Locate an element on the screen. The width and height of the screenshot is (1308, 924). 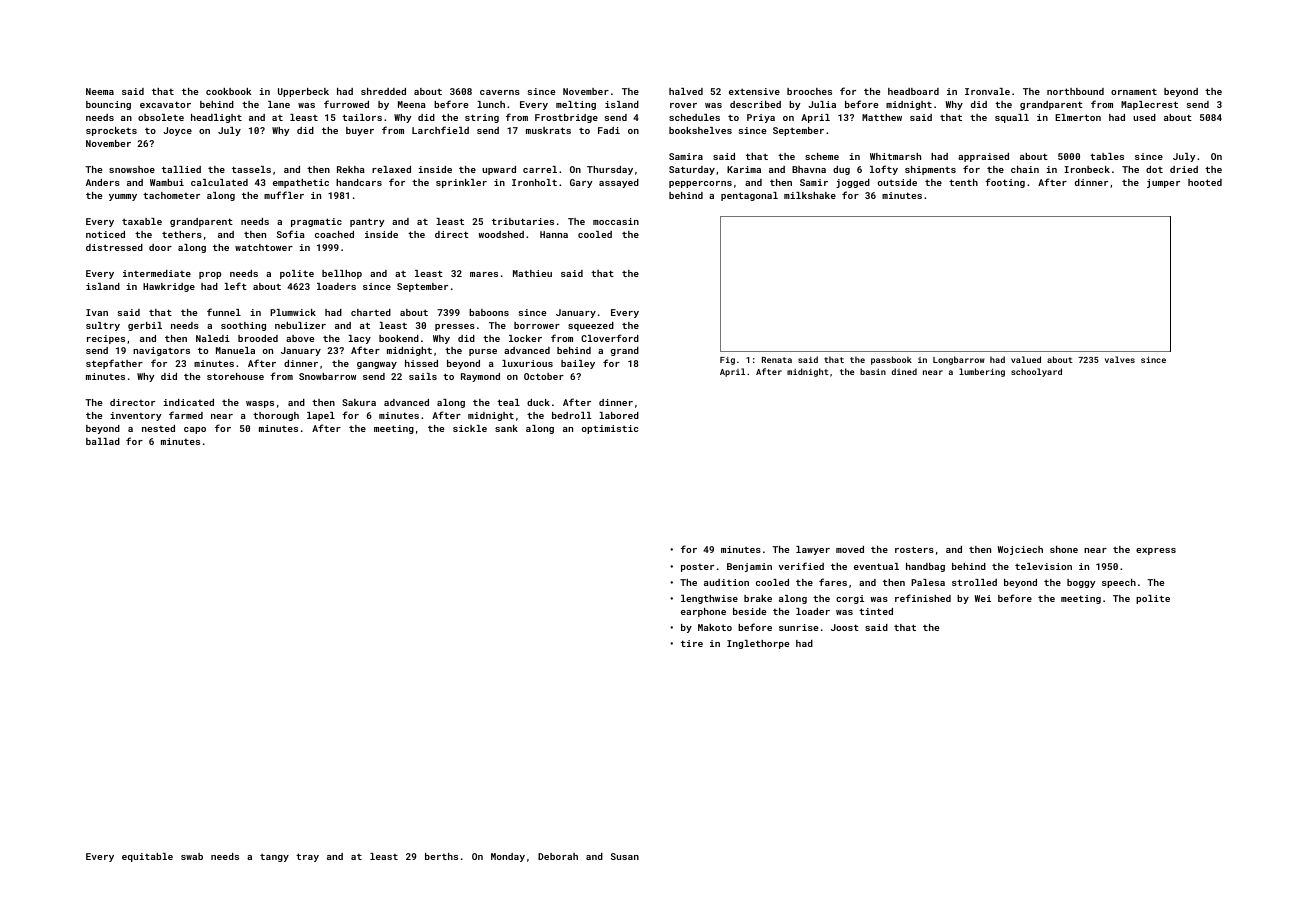
ballad is located at coordinates (103, 441).
